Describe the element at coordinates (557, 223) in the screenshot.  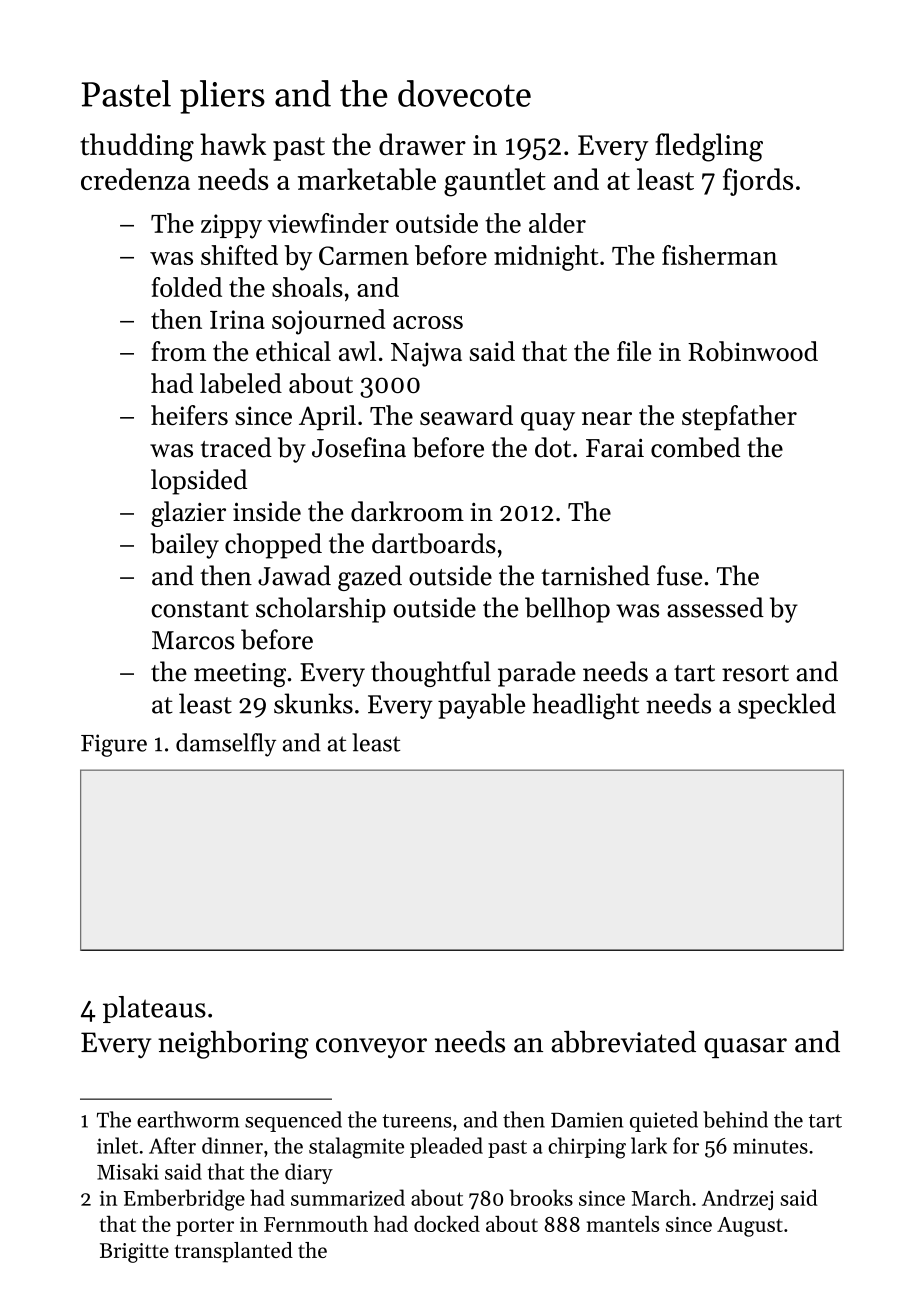
I see `alder` at that location.
